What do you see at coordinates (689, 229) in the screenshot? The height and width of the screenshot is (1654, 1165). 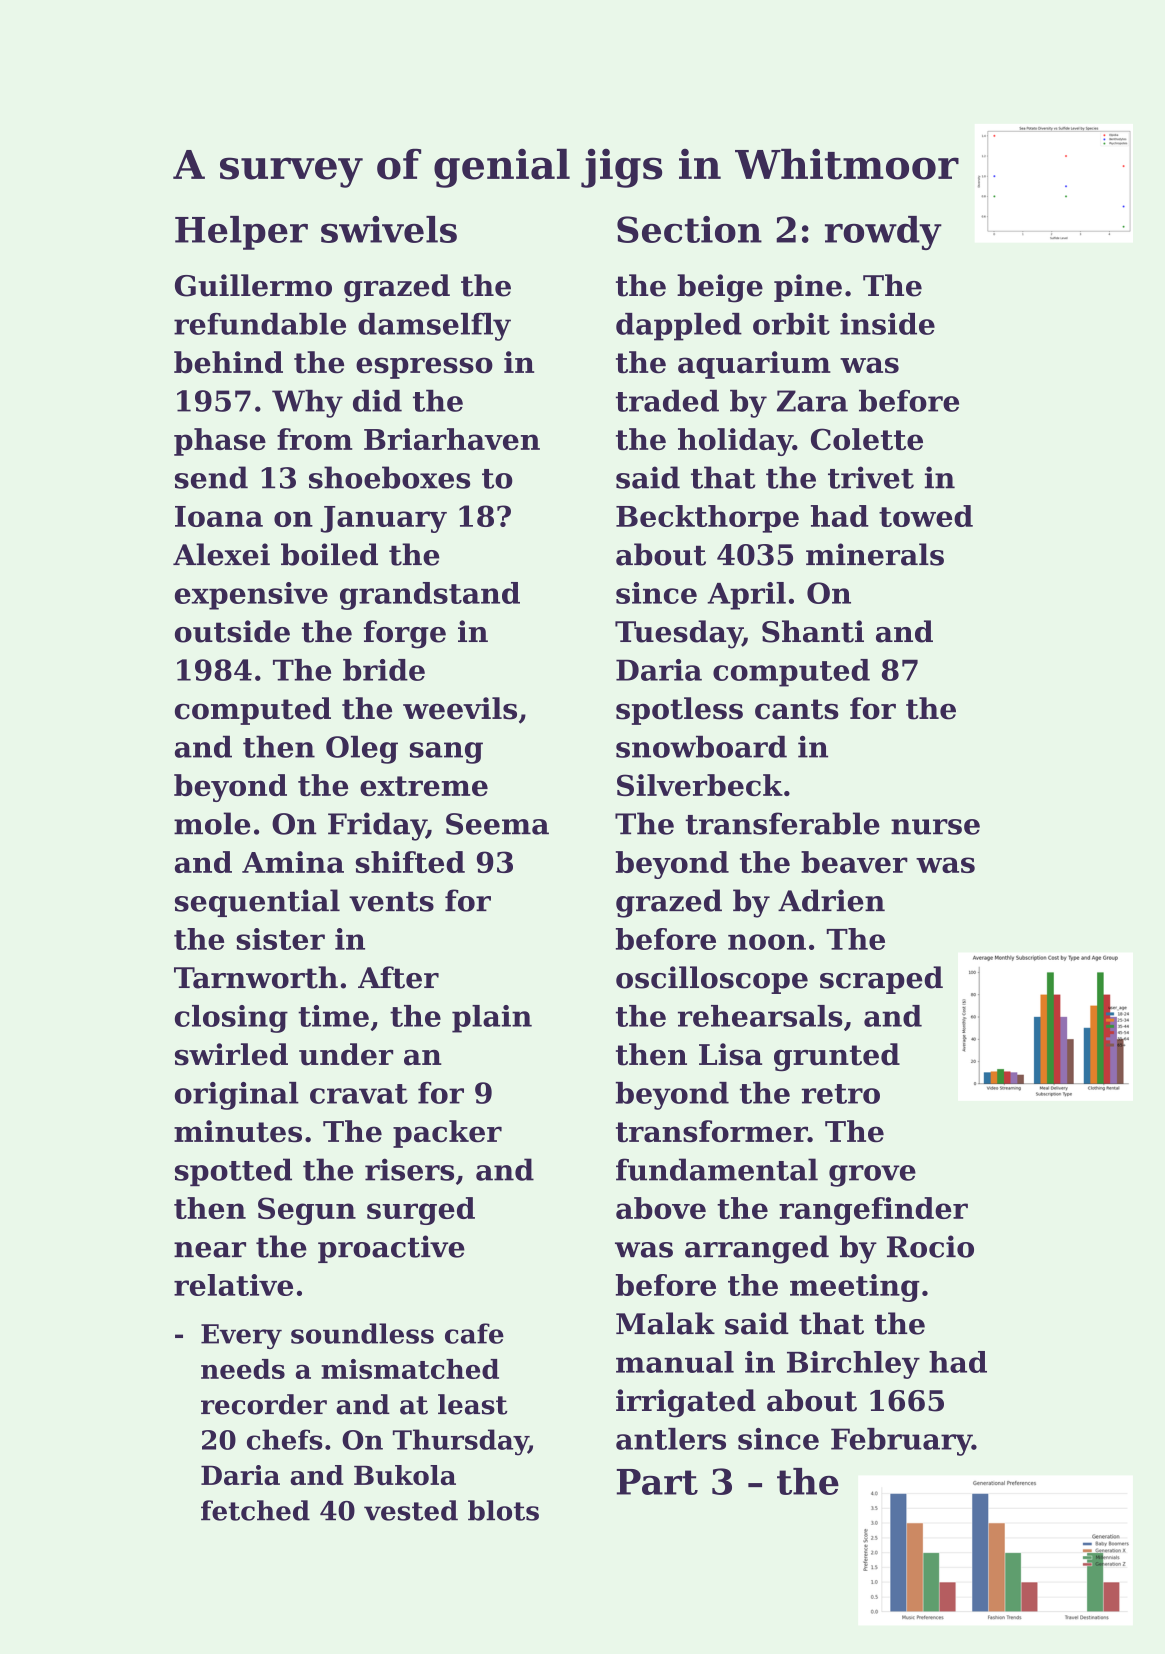 I see `Section` at bounding box center [689, 229].
